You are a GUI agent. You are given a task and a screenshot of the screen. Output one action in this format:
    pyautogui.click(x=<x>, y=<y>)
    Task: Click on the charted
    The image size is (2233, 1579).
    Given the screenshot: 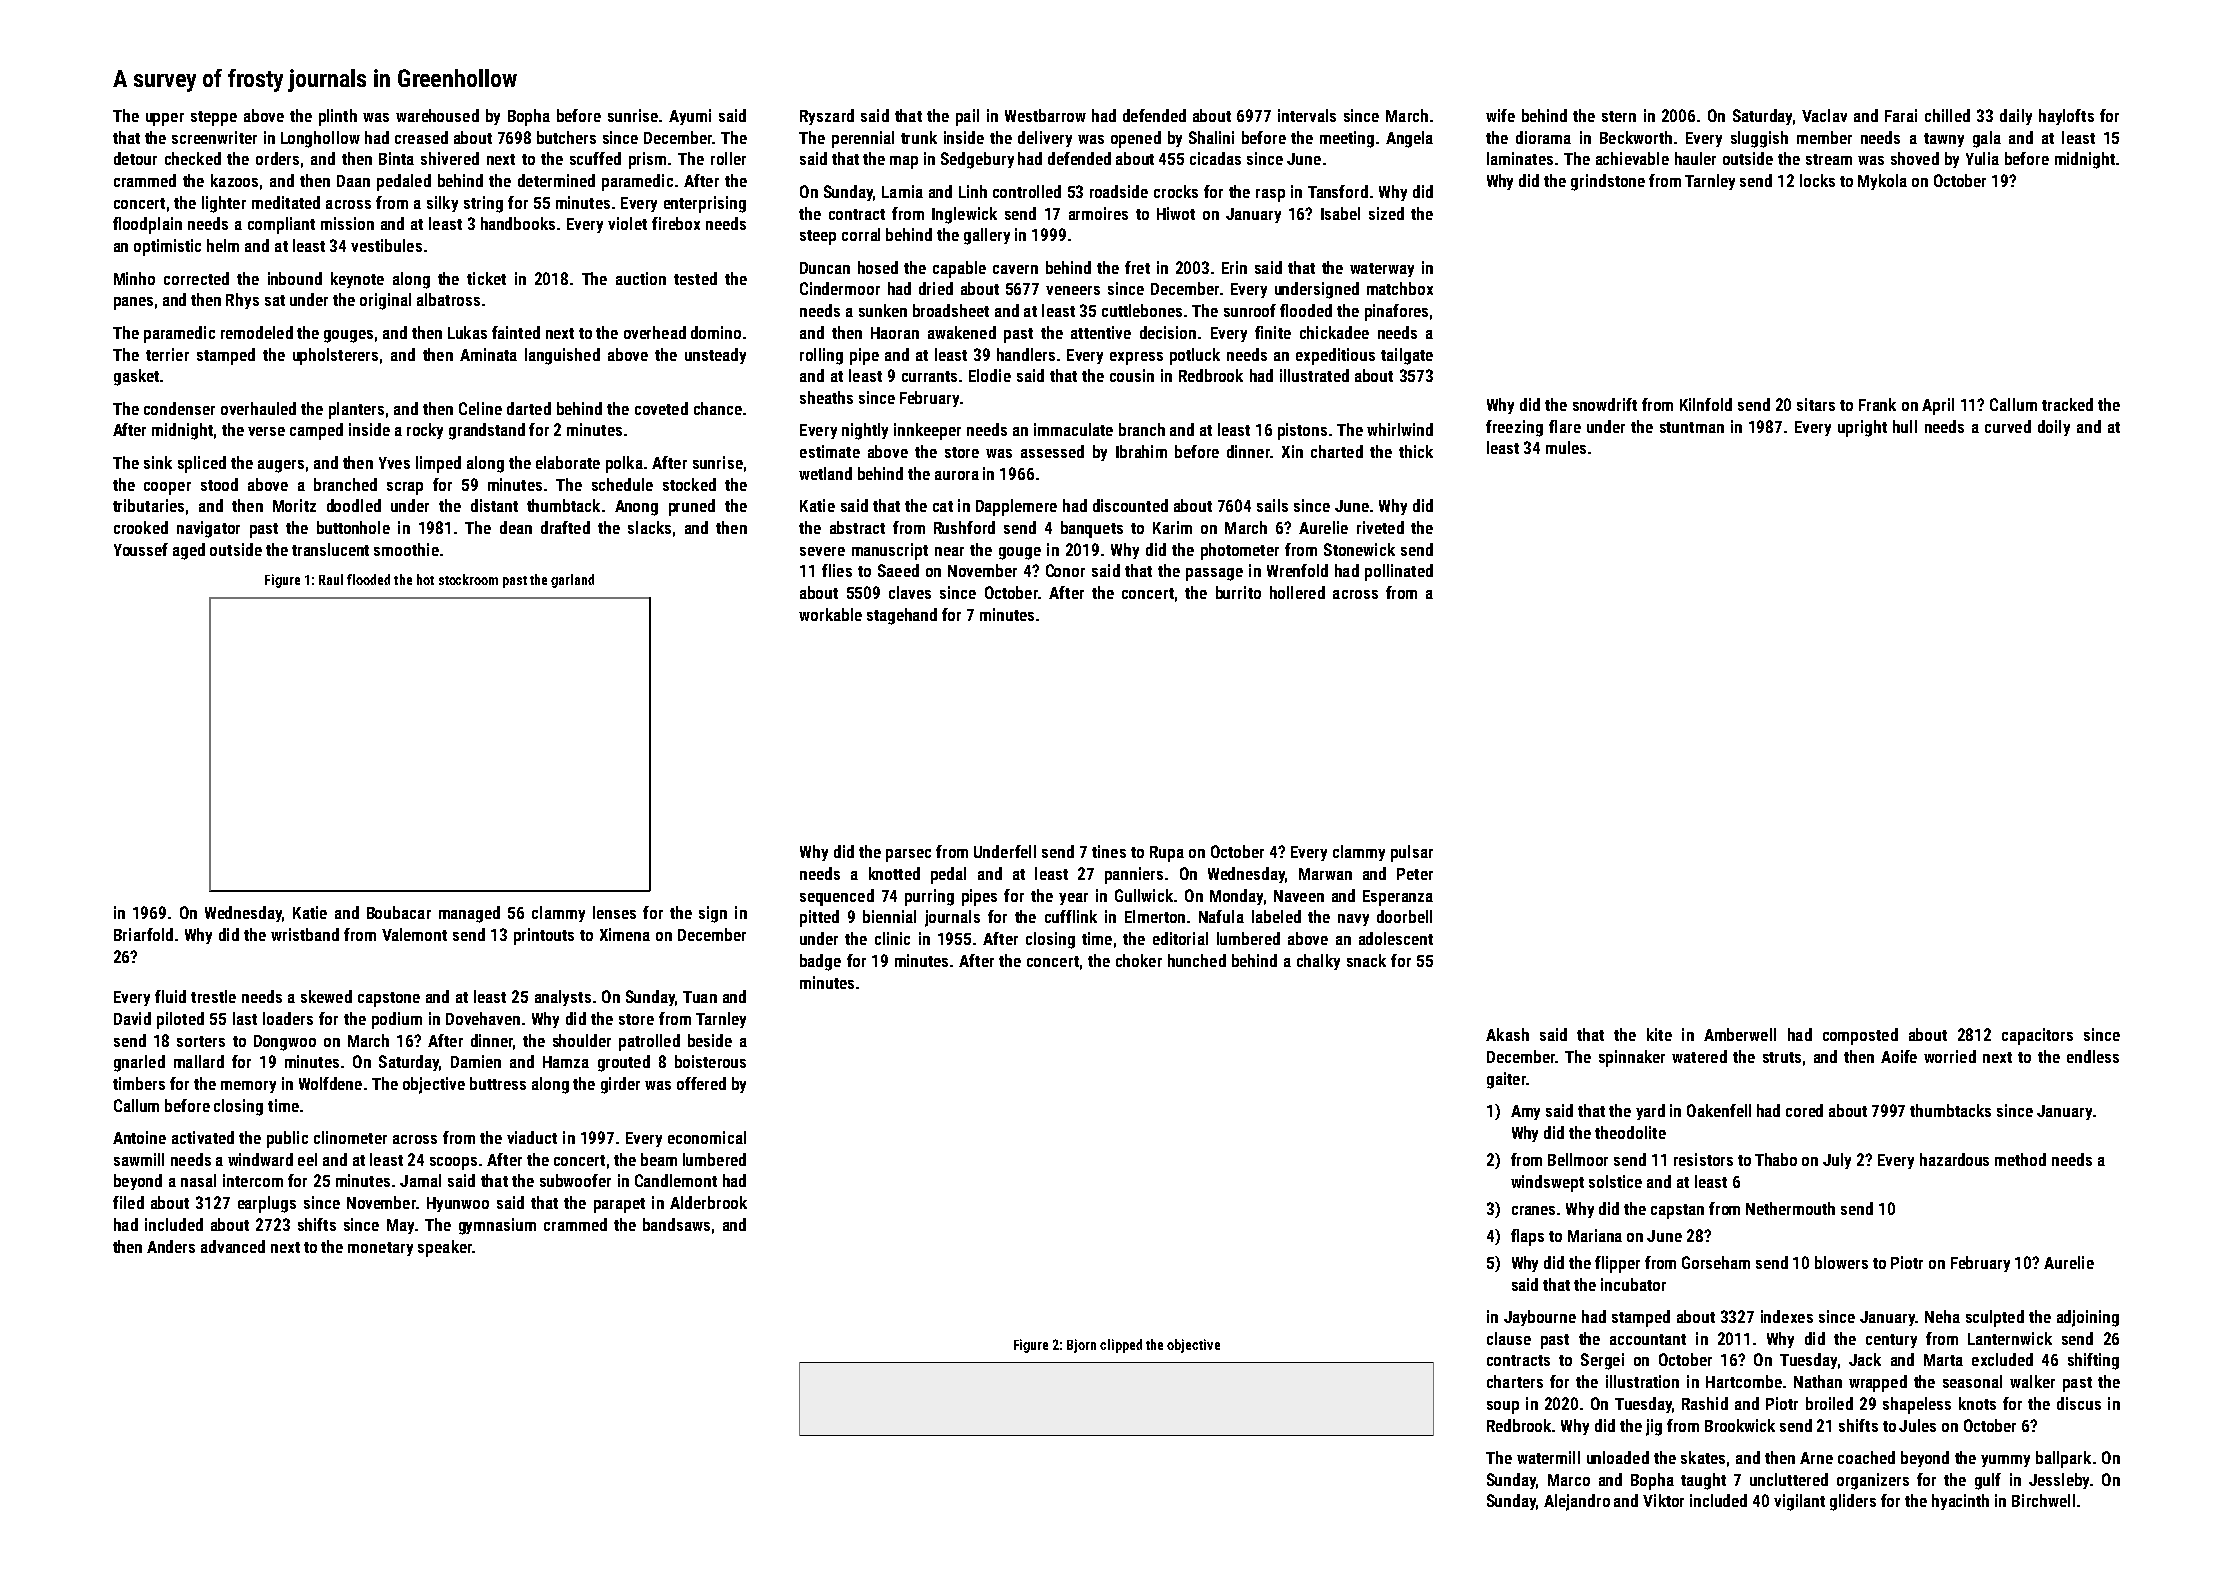 What is the action you would take?
    pyautogui.click(x=1337, y=451)
